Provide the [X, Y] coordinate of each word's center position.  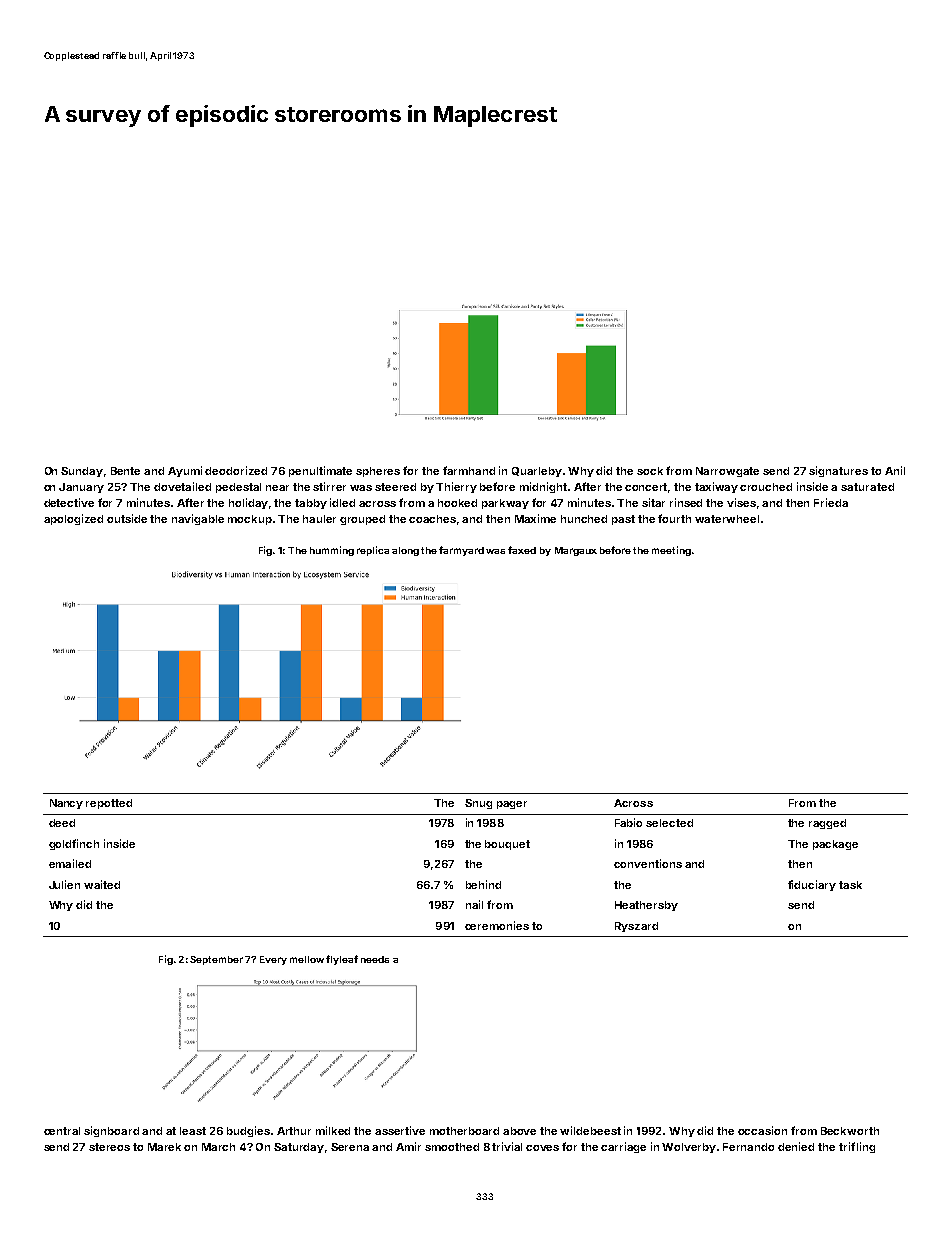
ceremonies [497, 925]
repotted [109, 804]
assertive [400, 1130]
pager [512, 805]
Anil [895, 470]
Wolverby [689, 1148]
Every [273, 960]
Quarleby [537, 472]
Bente [125, 471]
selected [669, 823]
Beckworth [850, 1131]
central [62, 1131]
